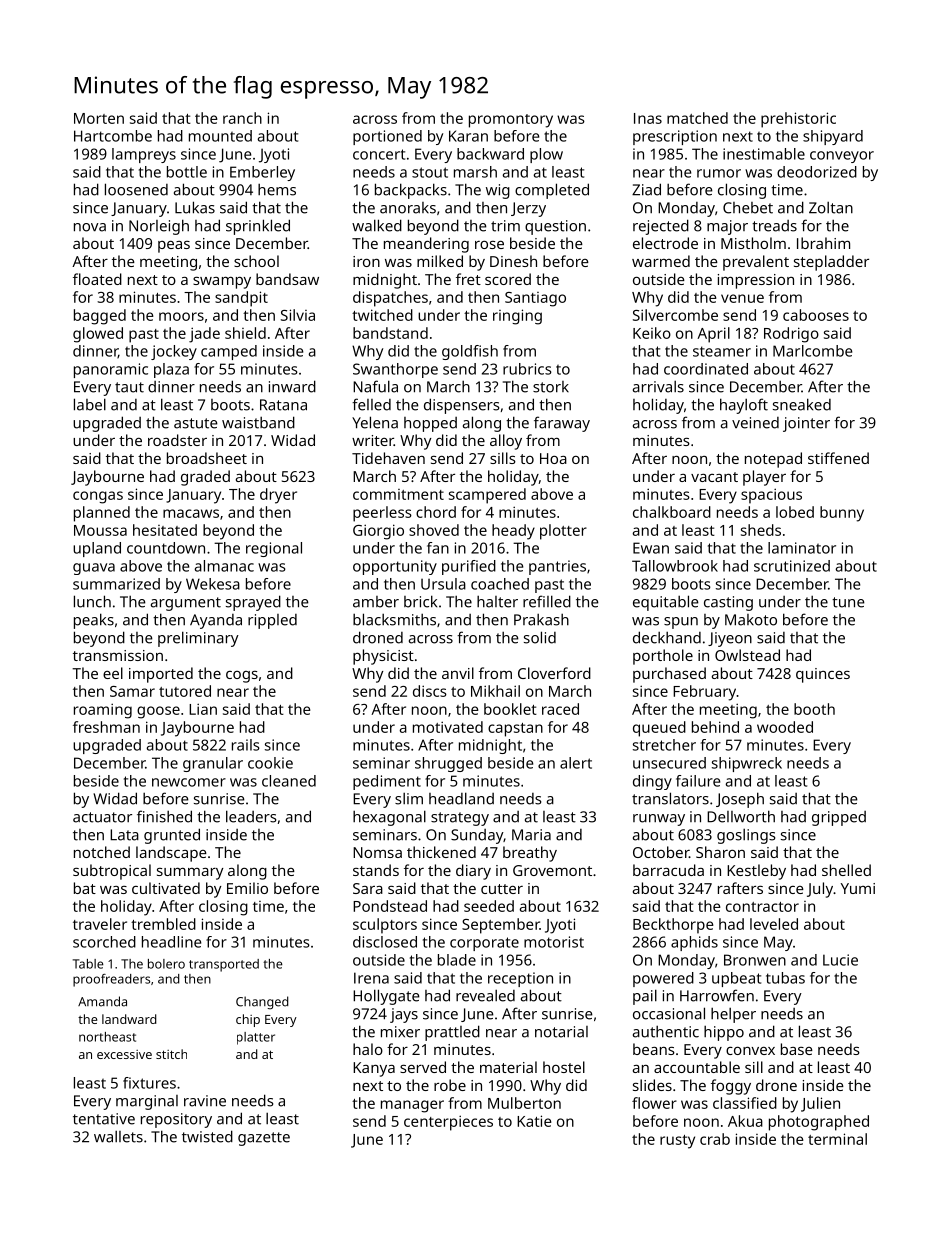 This screenshot has height=1233, width=952. What do you see at coordinates (511, 121) in the screenshot?
I see `promontory` at bounding box center [511, 121].
